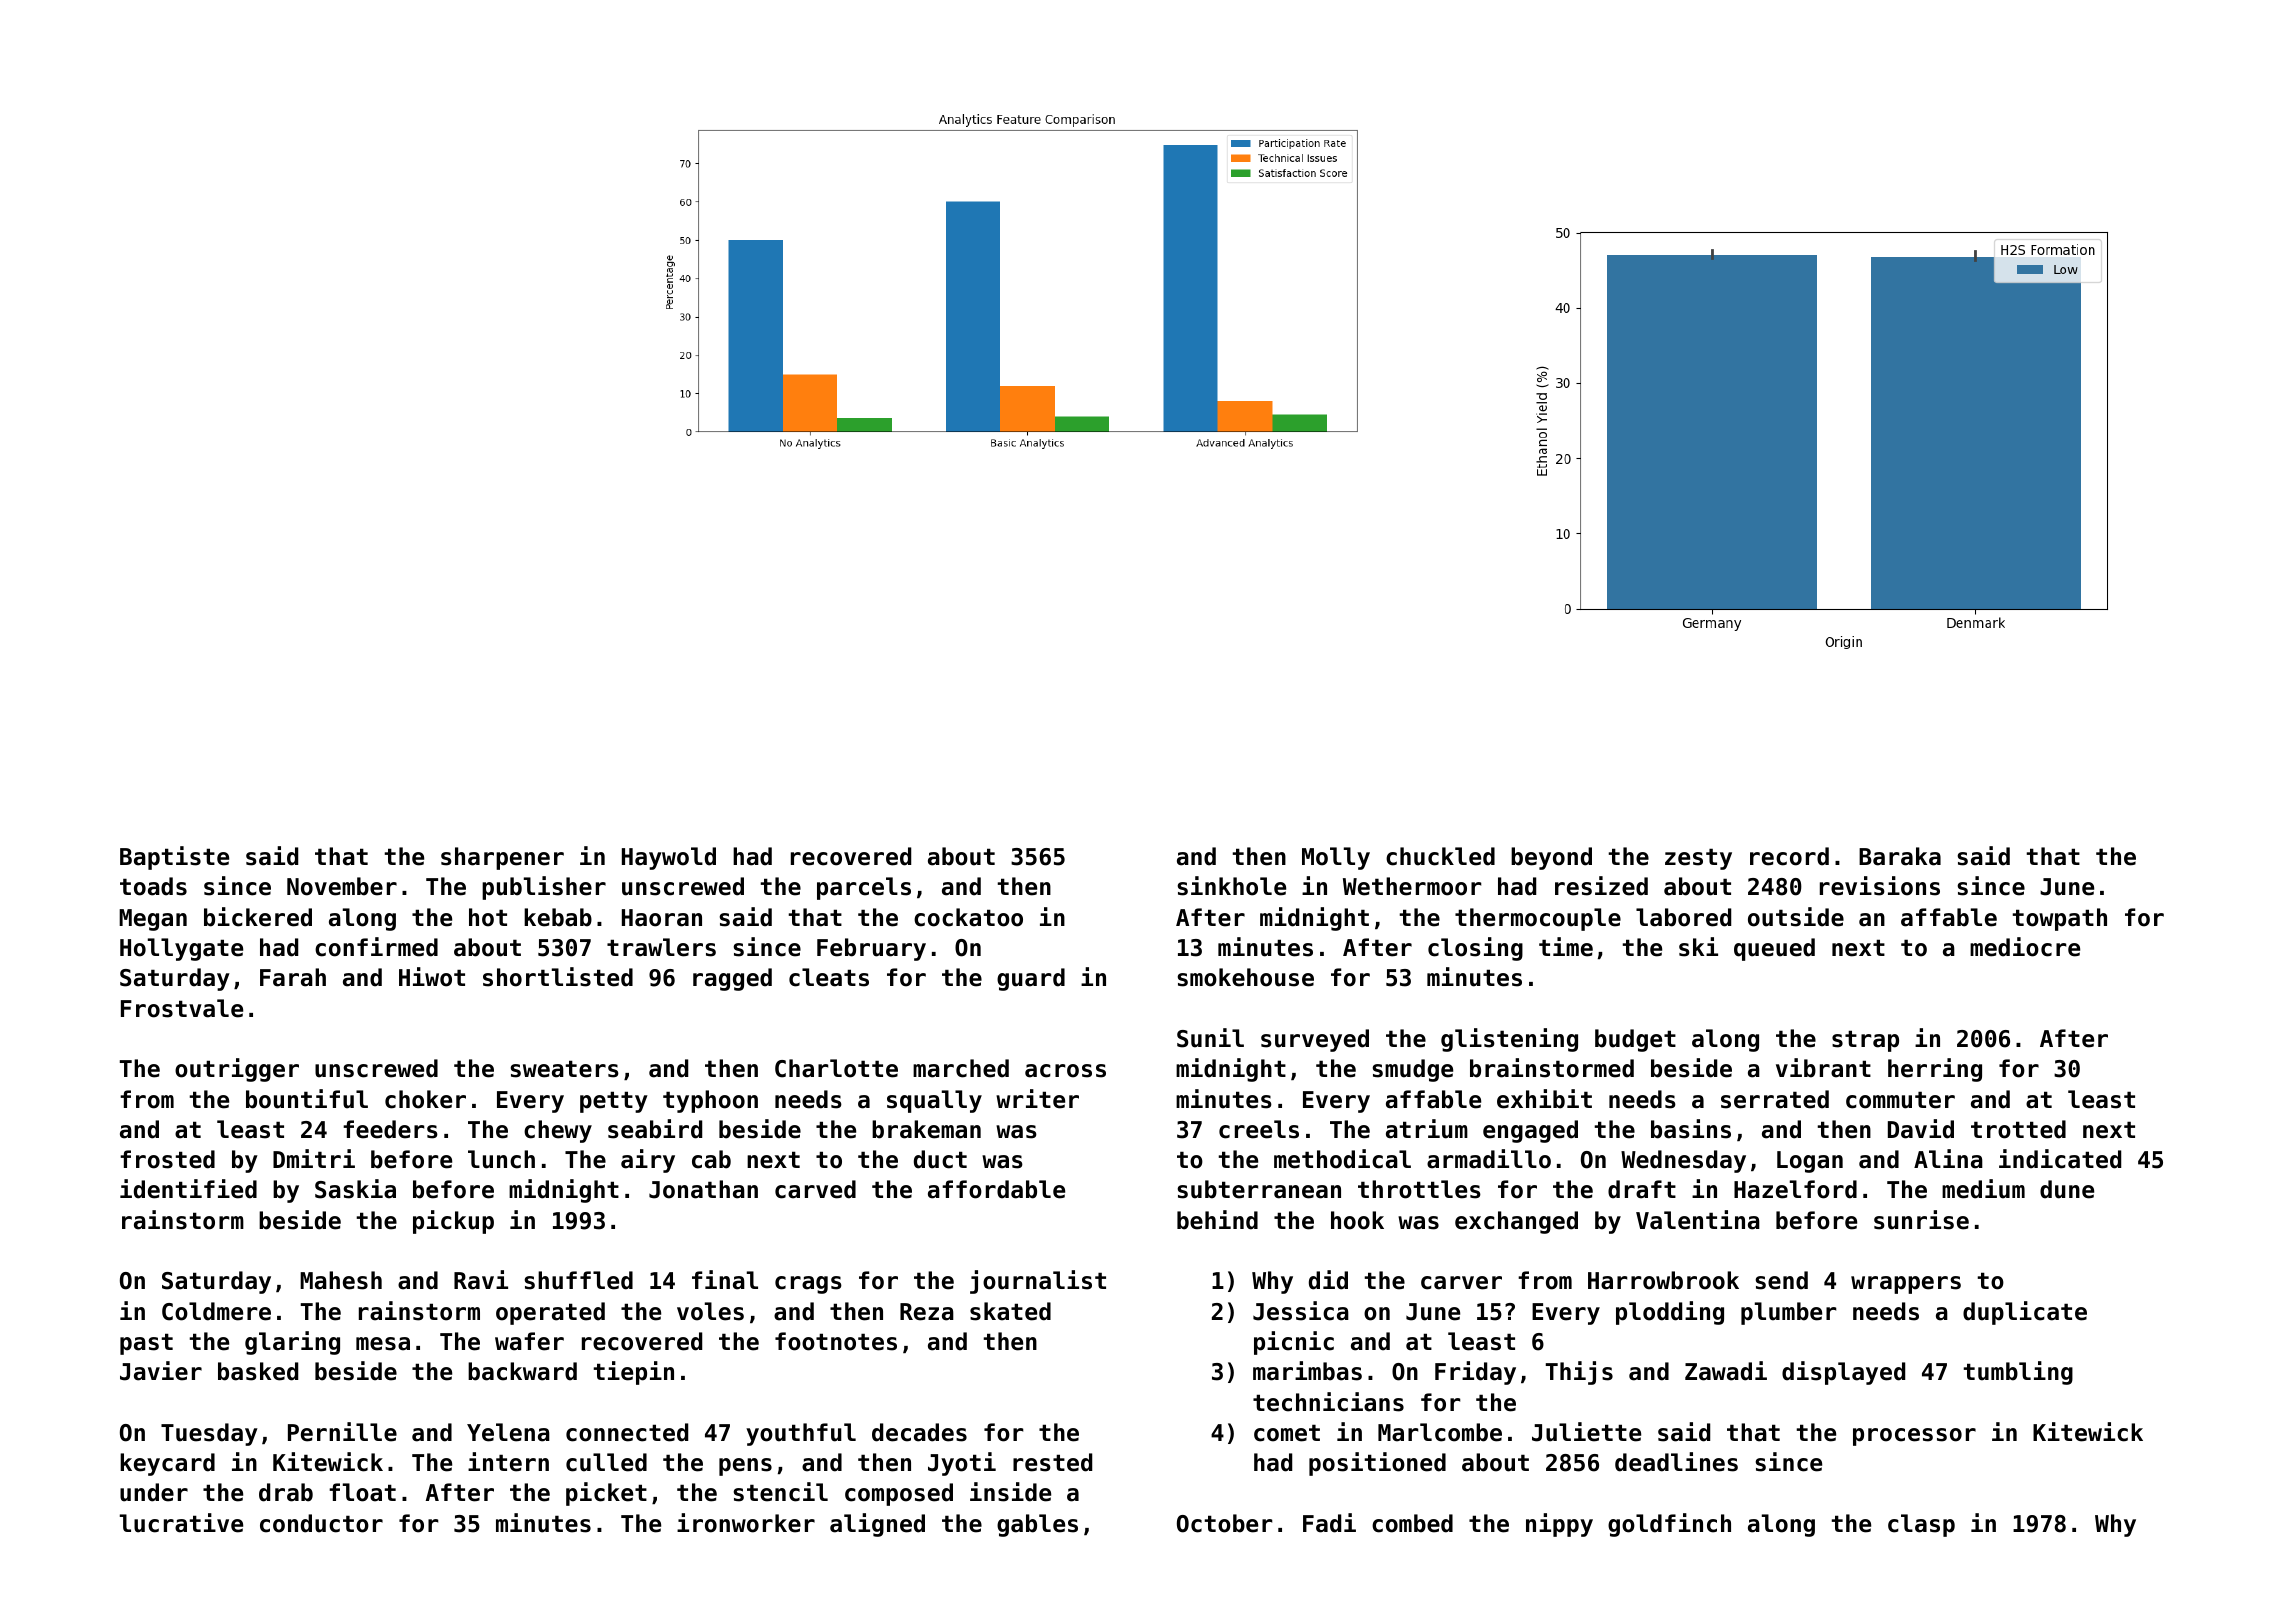  What do you see at coordinates (174, 858) in the screenshot?
I see `Baptiste` at bounding box center [174, 858].
